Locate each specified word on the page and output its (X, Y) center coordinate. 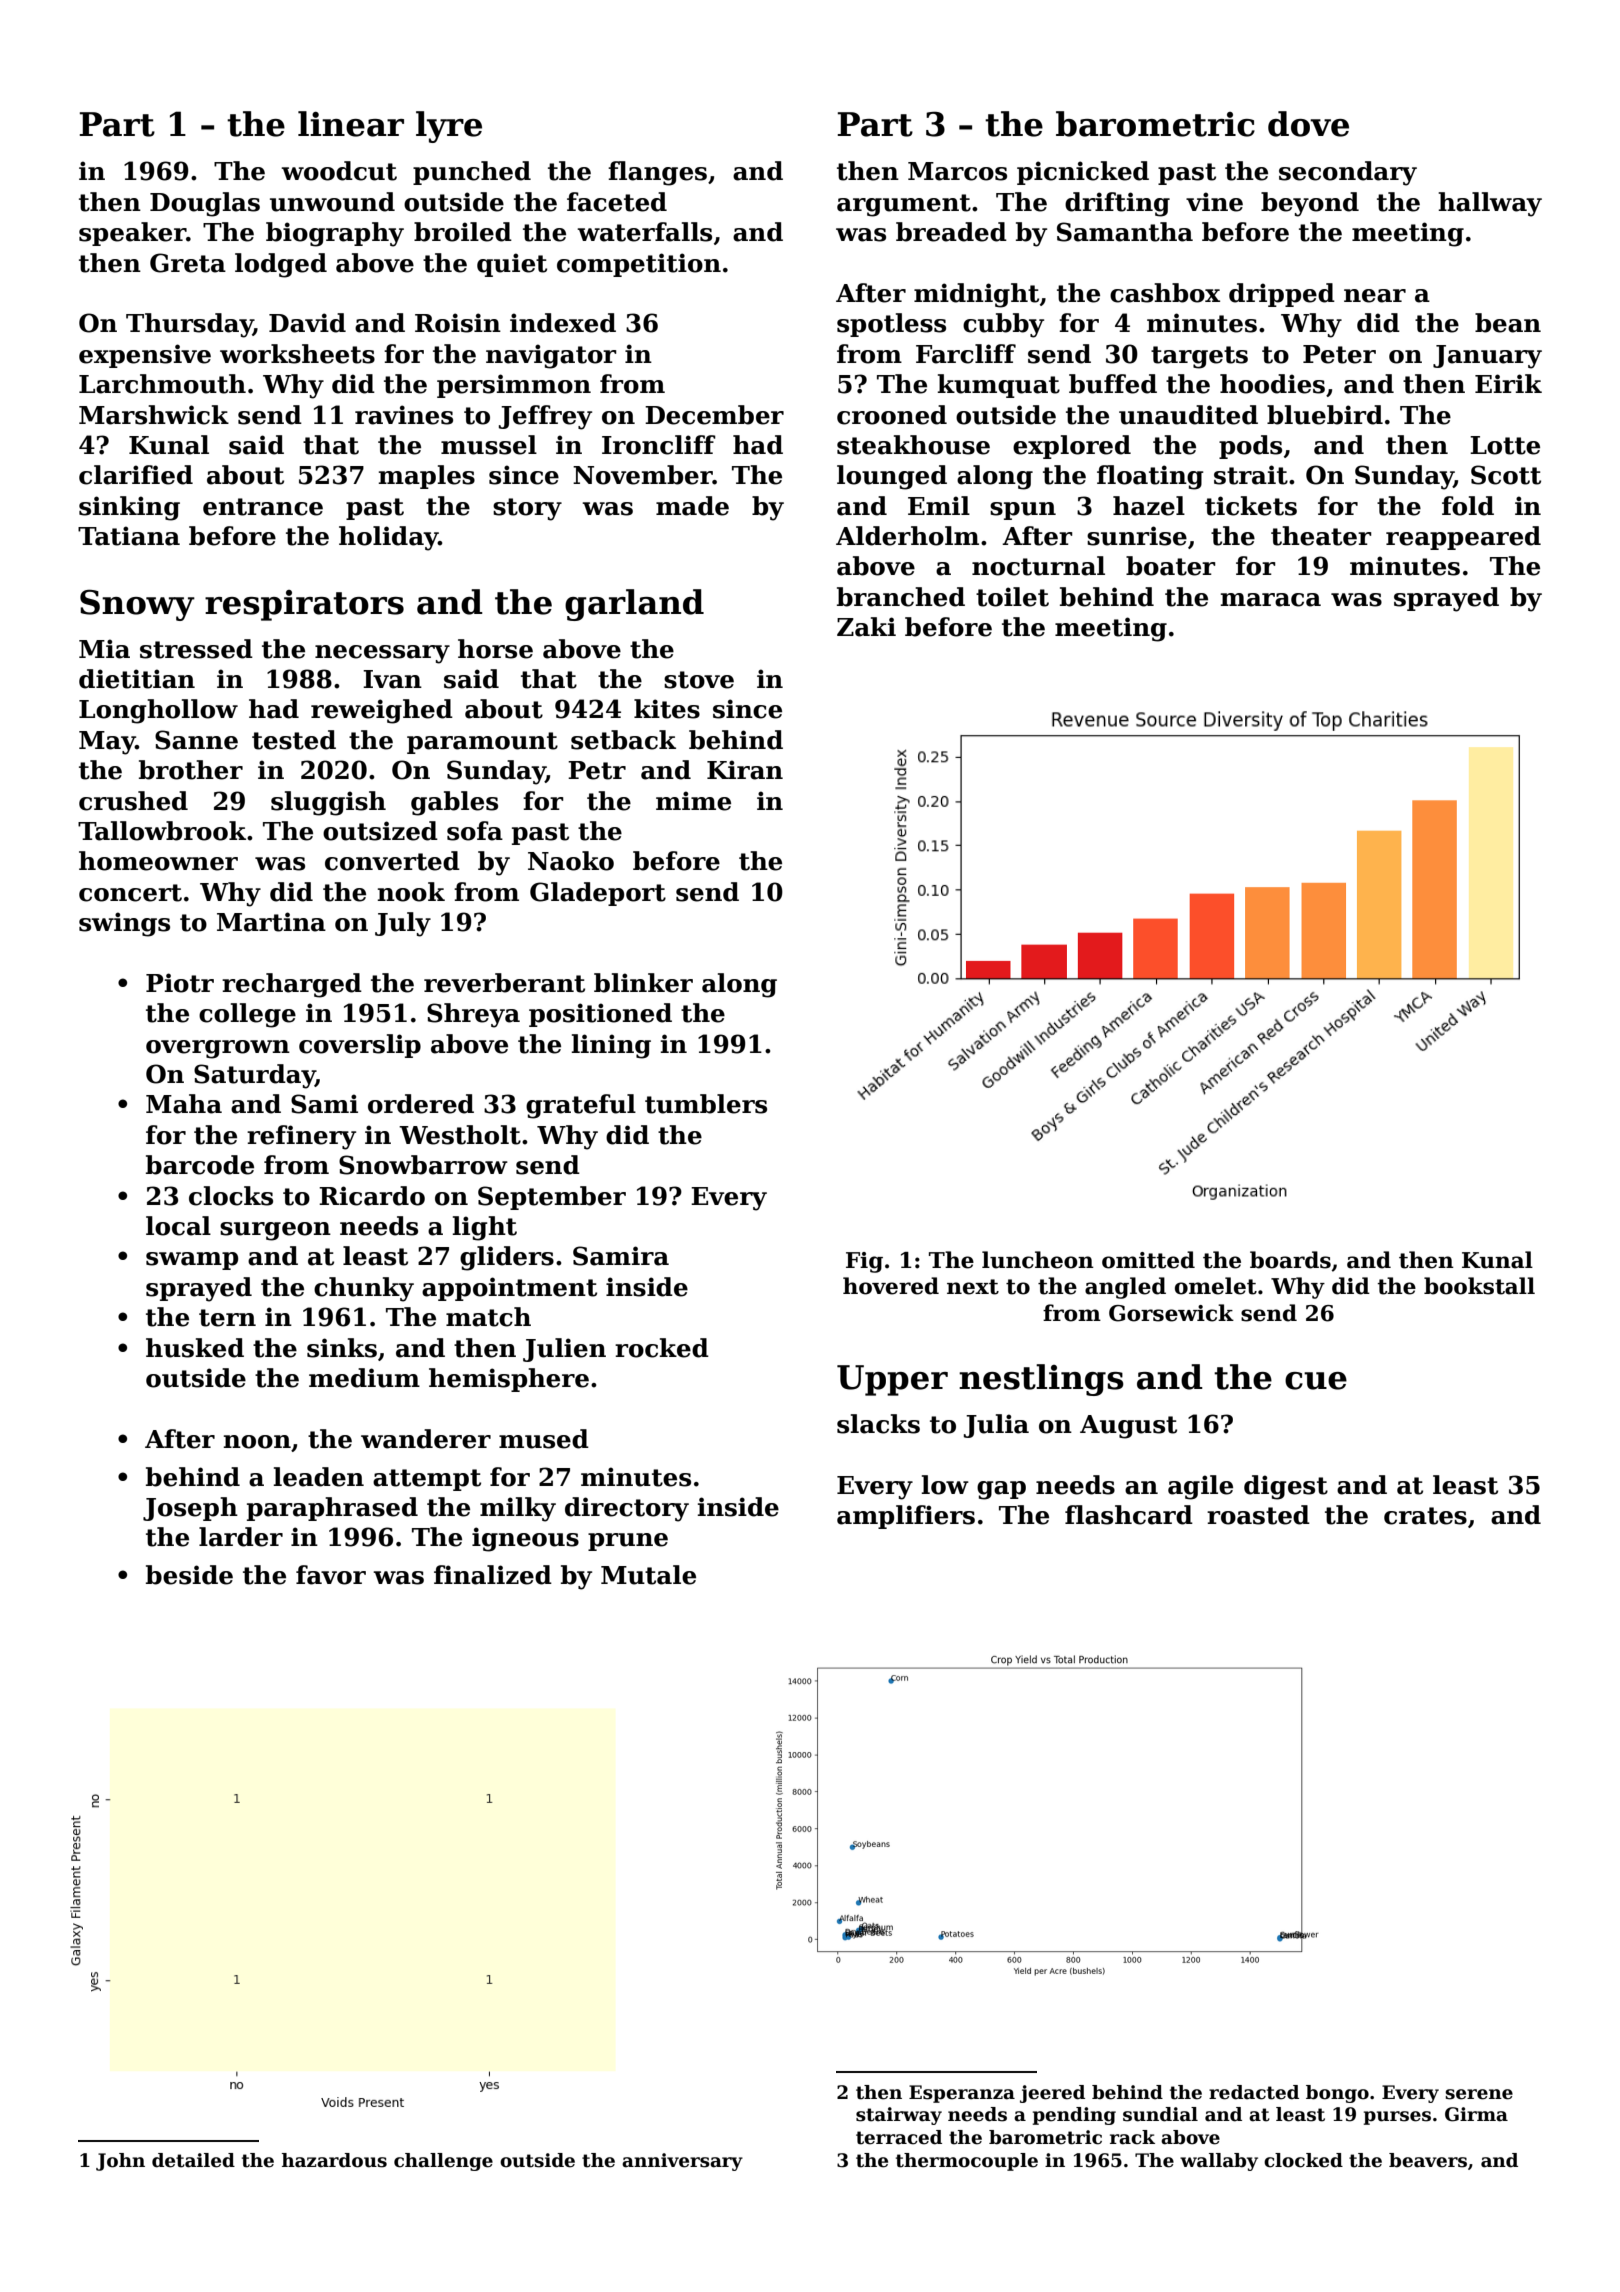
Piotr (180, 983)
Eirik (1508, 383)
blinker (643, 983)
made (692, 506)
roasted (1258, 1515)
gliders (507, 1258)
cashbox (1165, 293)
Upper (892, 1380)
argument (904, 205)
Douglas (205, 204)
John (120, 2162)
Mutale (648, 1575)
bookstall (1479, 1286)
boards (1290, 1260)
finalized (493, 1575)
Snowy (137, 605)
